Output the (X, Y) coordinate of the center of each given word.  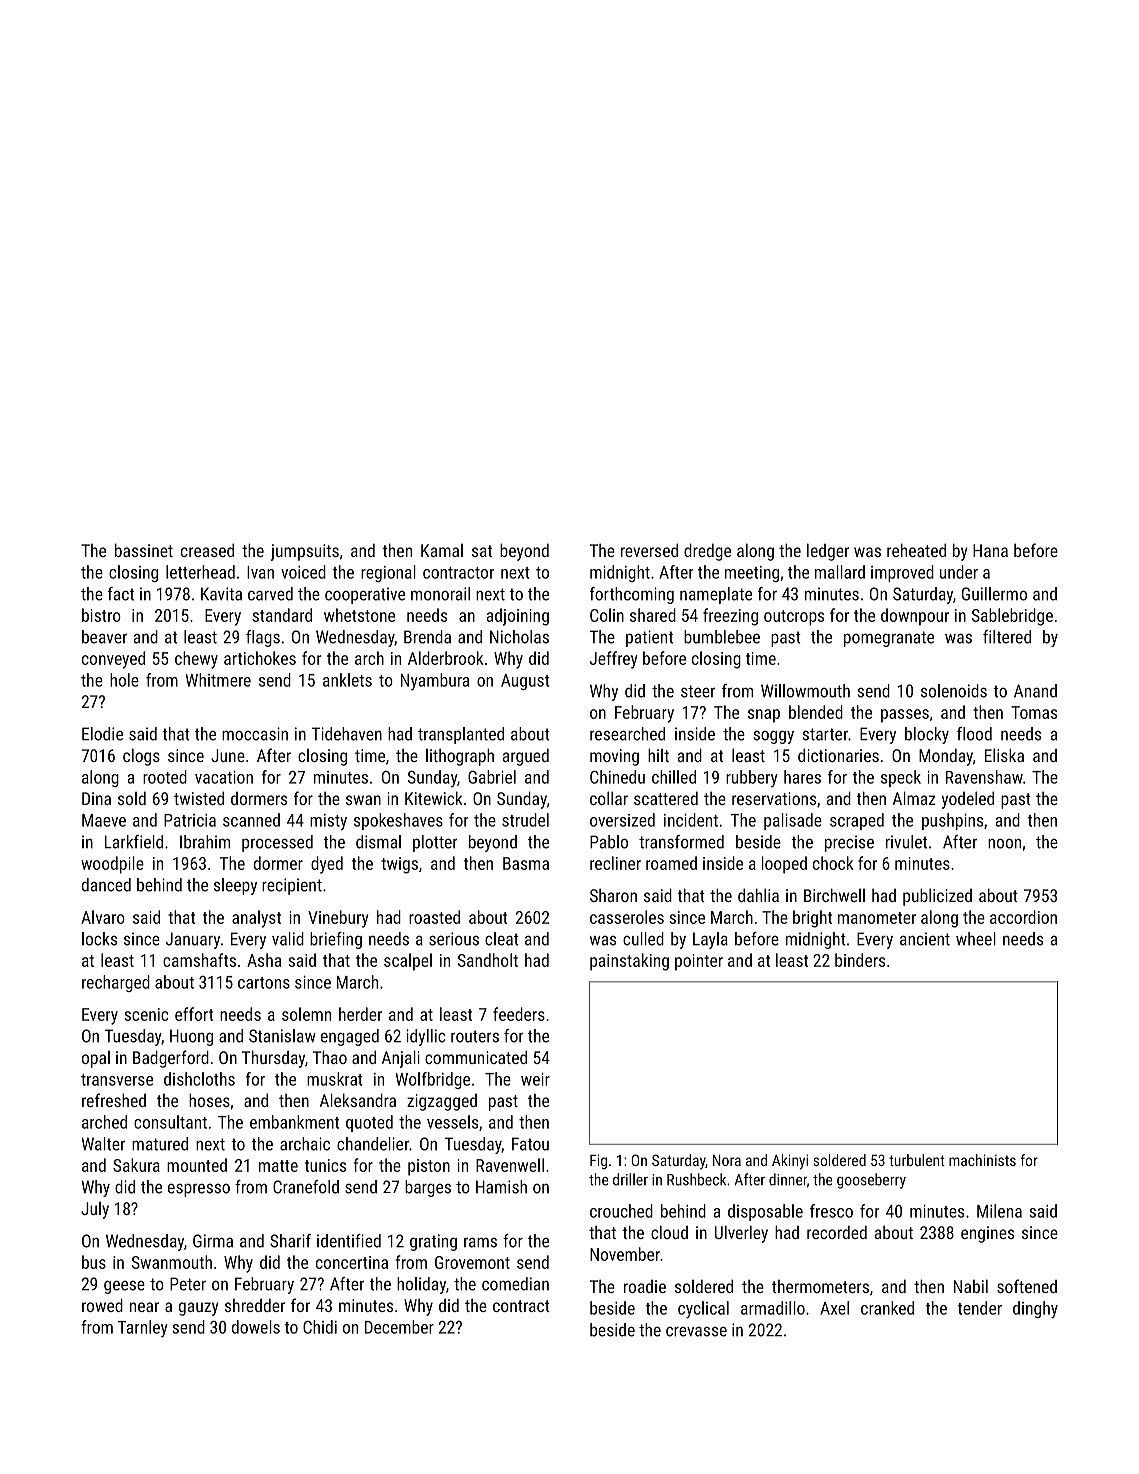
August (525, 682)
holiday (421, 1285)
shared (653, 615)
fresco (831, 1211)
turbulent (917, 1160)
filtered (1007, 637)
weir (535, 1079)
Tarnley (143, 1328)
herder (360, 1014)
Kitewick (434, 798)
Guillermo (994, 594)
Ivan (260, 572)
